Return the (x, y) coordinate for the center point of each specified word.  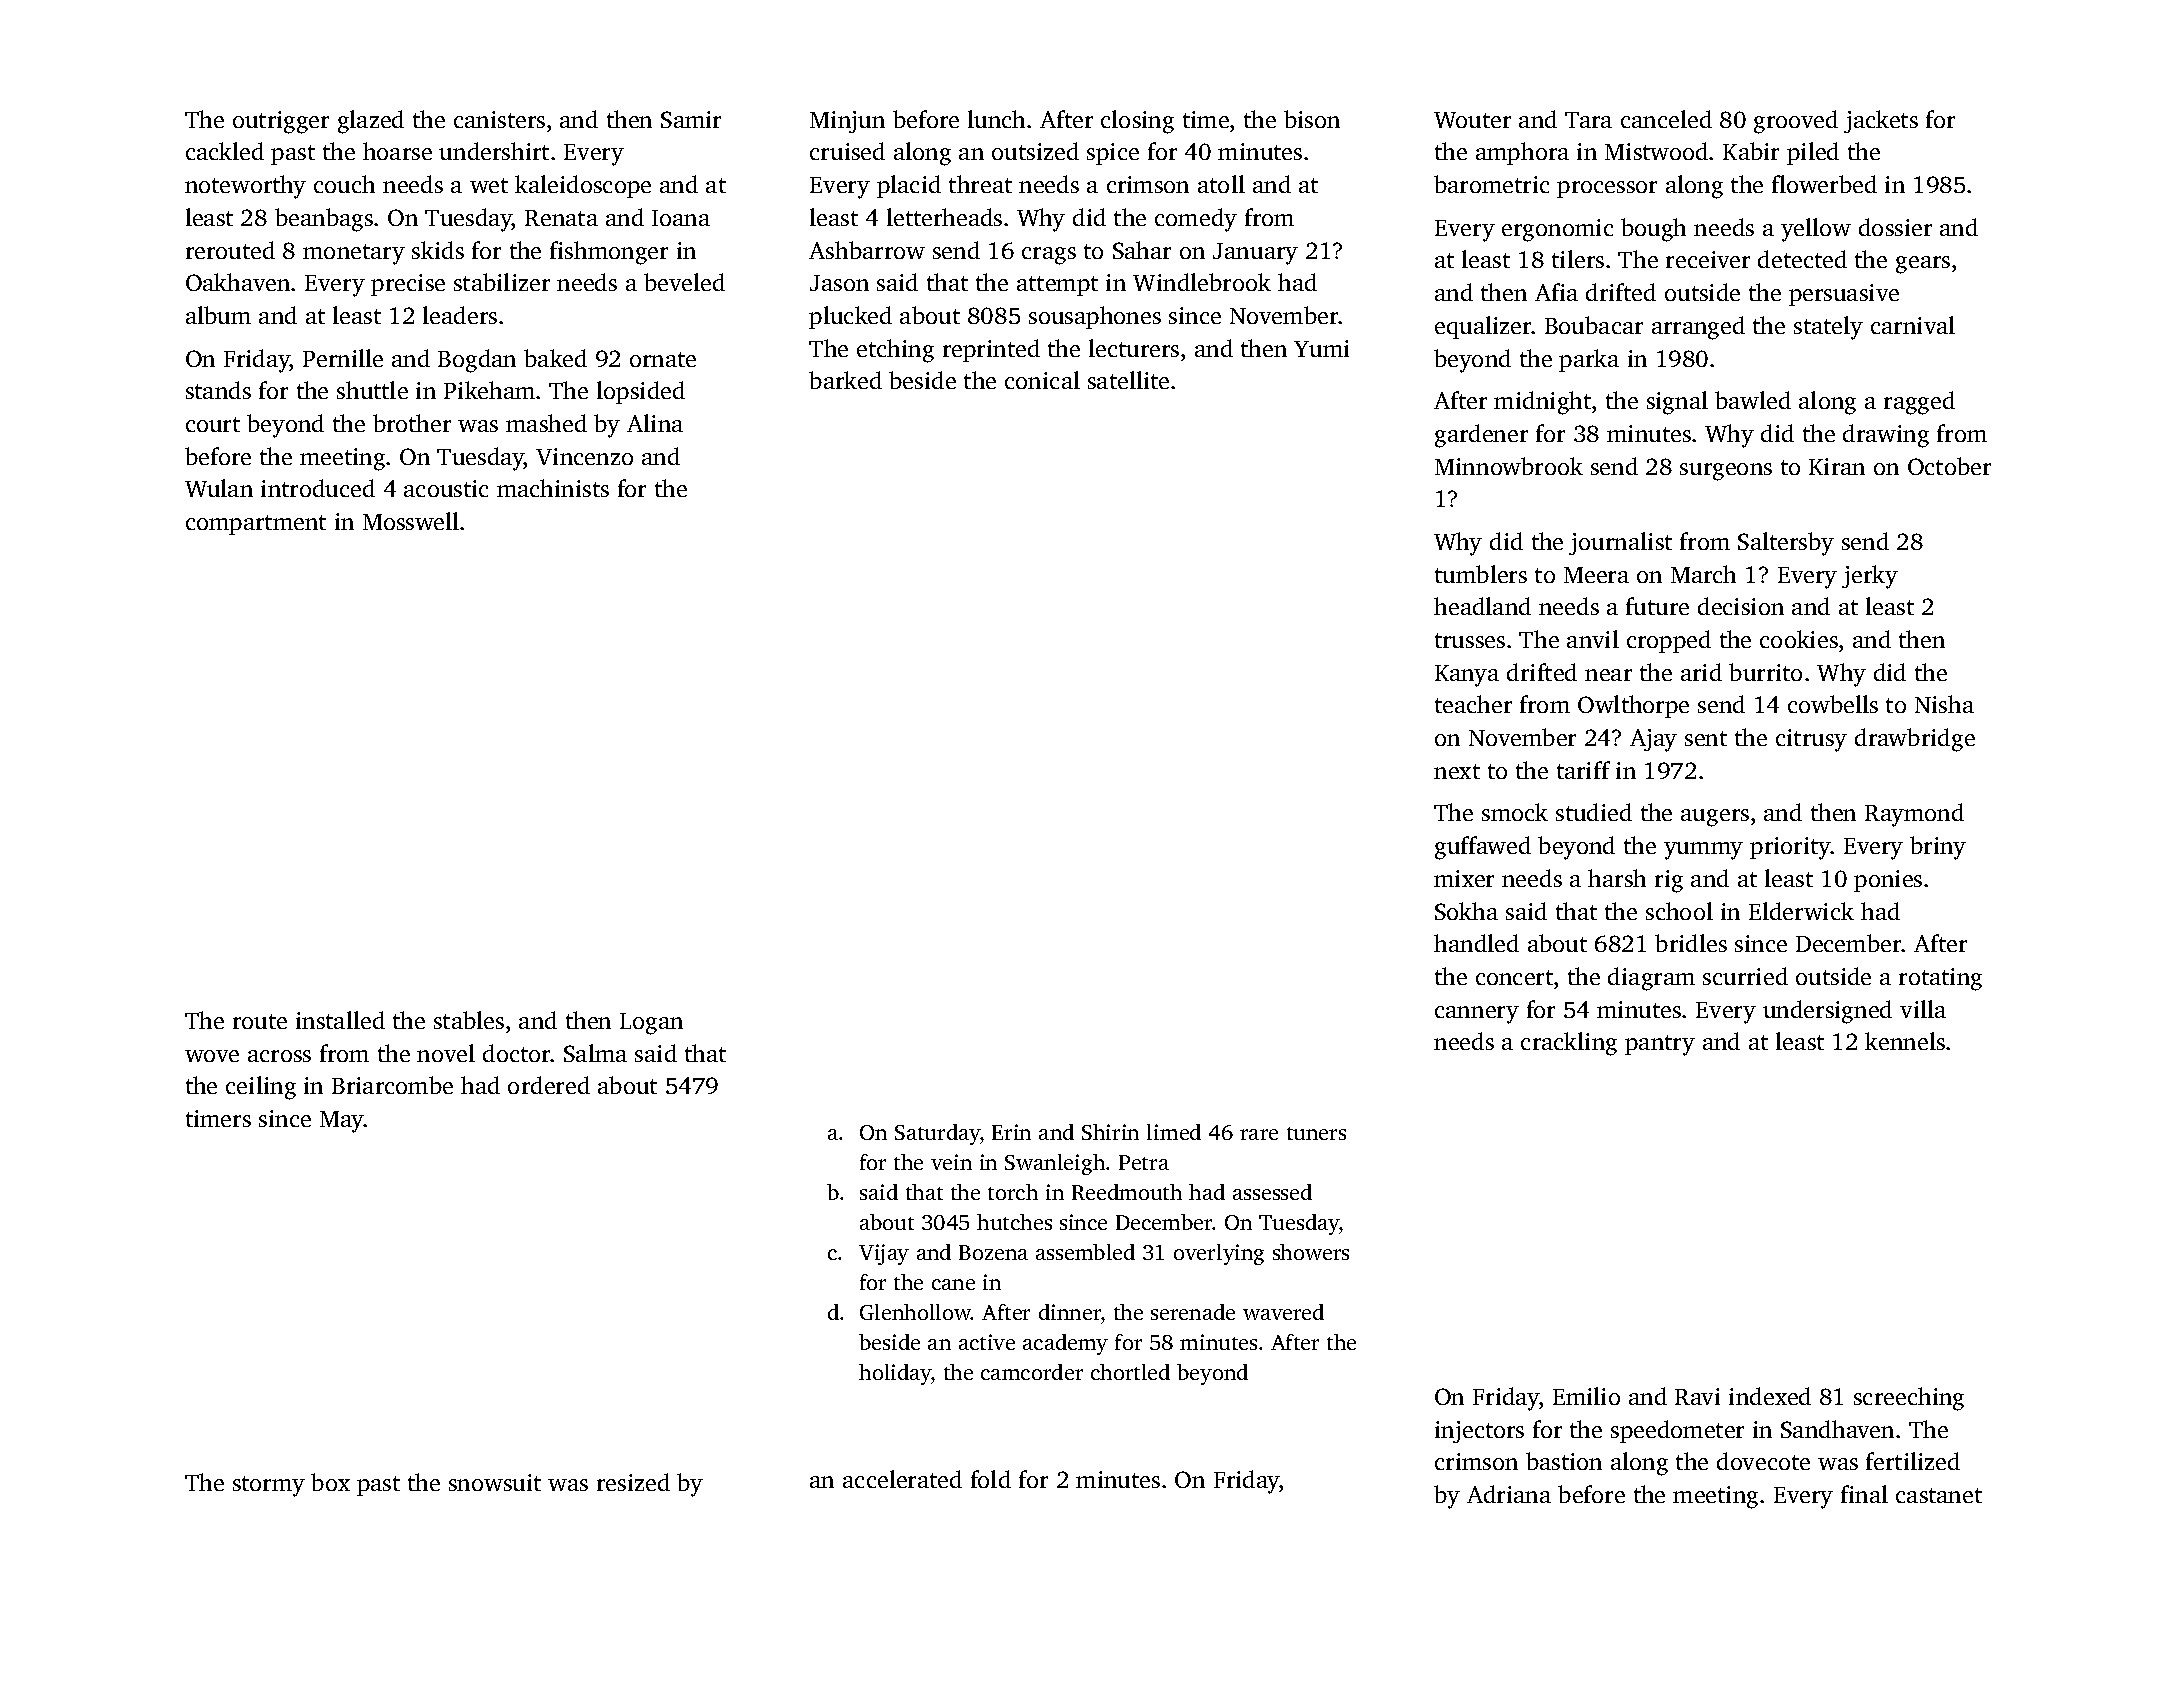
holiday (895, 1374)
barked (845, 380)
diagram (1651, 979)
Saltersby (1786, 544)
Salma (595, 1053)
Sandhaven (1837, 1429)
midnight (1542, 403)
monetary (354, 254)
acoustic (446, 488)
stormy (269, 1486)
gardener (1481, 436)
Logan (651, 1024)
